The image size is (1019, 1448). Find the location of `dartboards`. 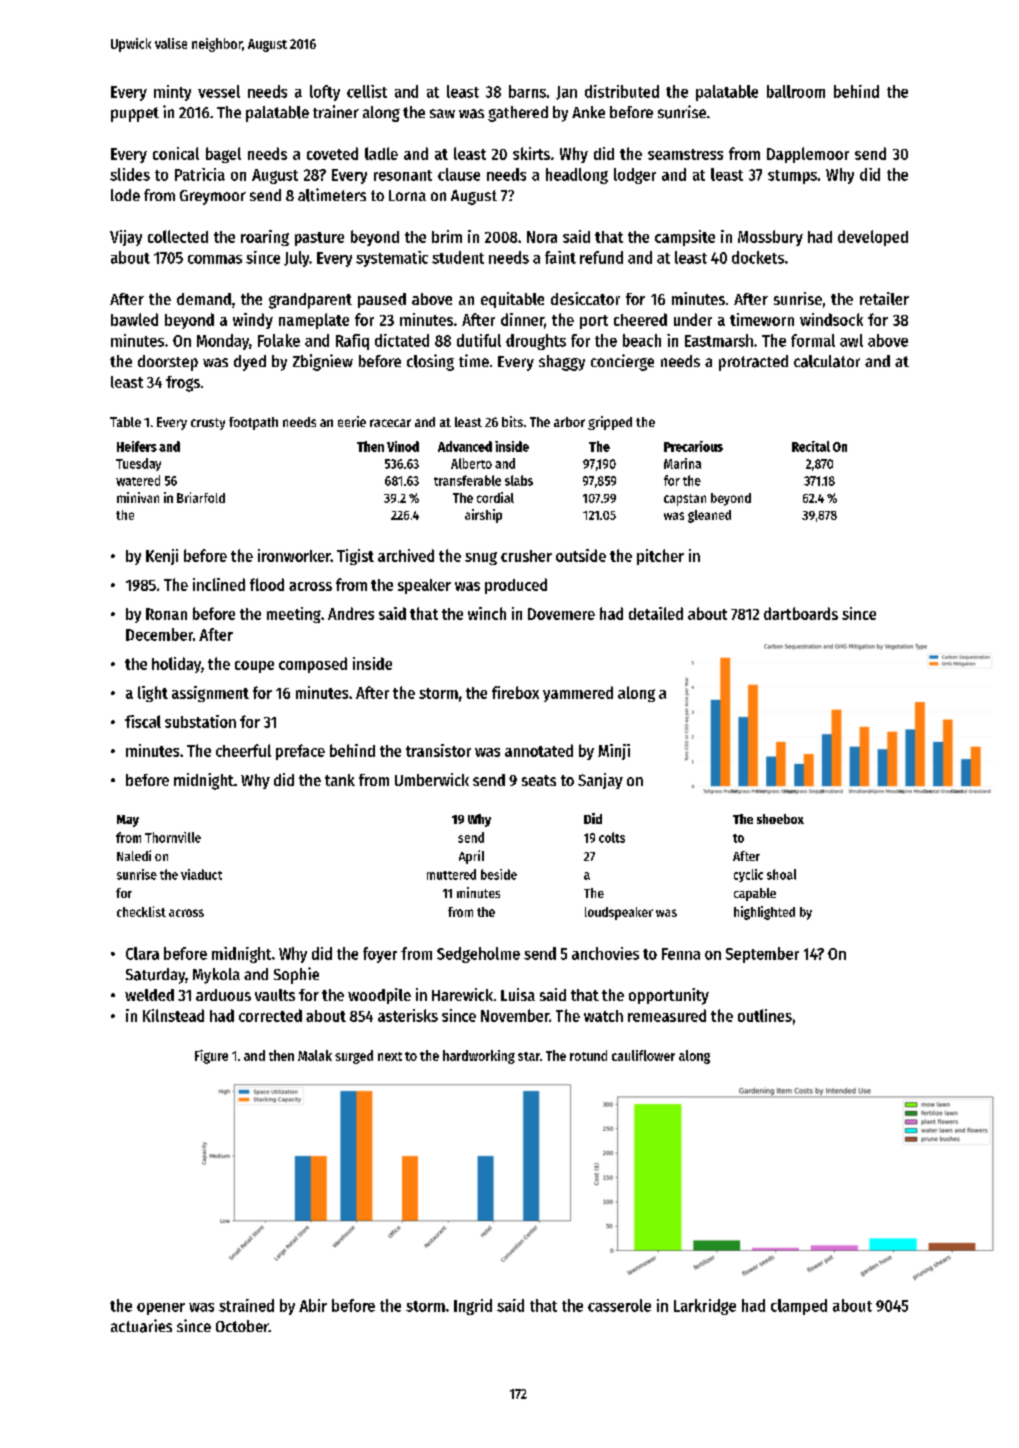

dartboards is located at coordinates (801, 613).
